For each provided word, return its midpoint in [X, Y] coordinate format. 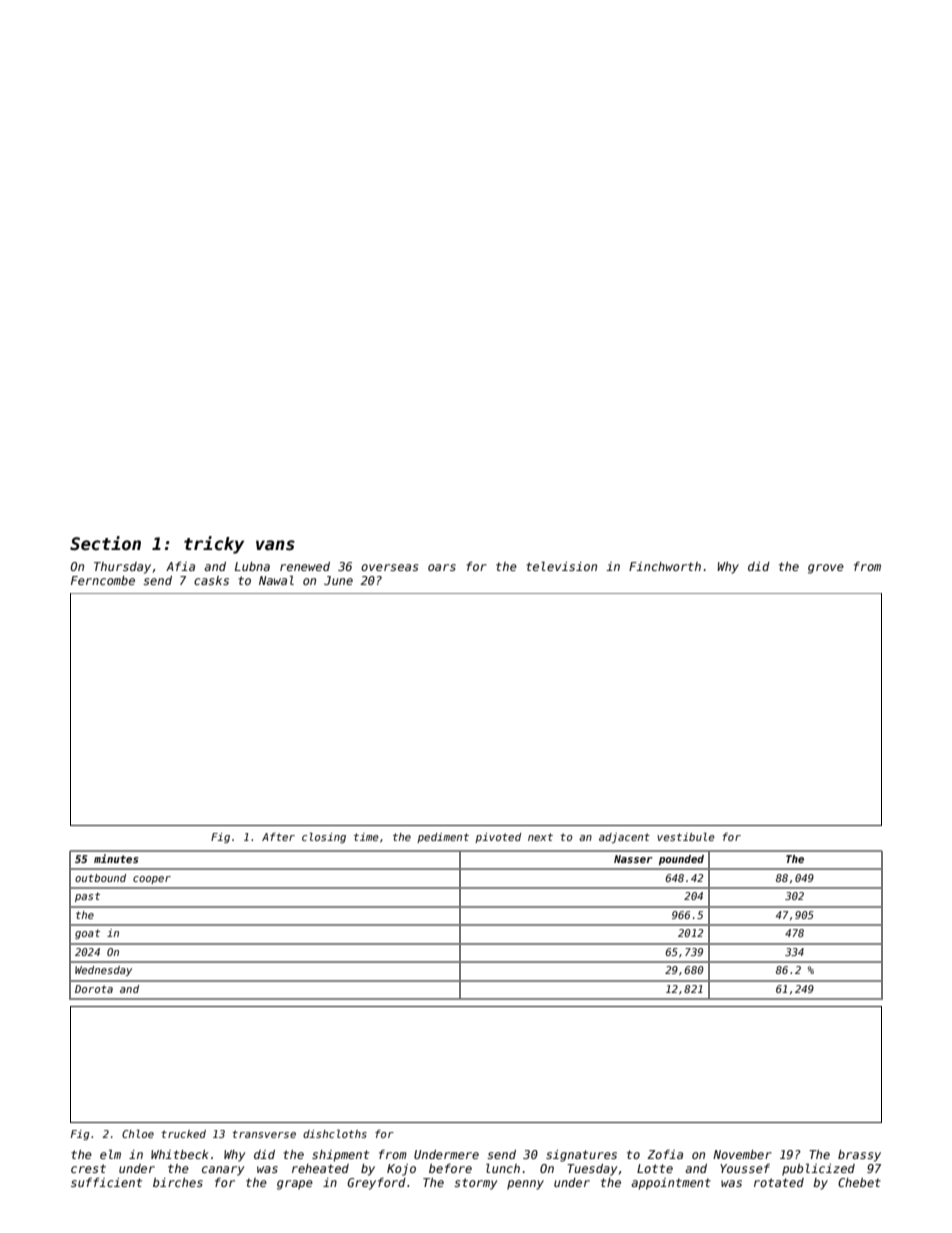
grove [826, 569]
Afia [180, 566]
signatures [581, 1156]
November [742, 1154]
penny [525, 1185]
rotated [779, 1182]
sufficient [106, 1182]
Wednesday [103, 971]
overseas [389, 567]
